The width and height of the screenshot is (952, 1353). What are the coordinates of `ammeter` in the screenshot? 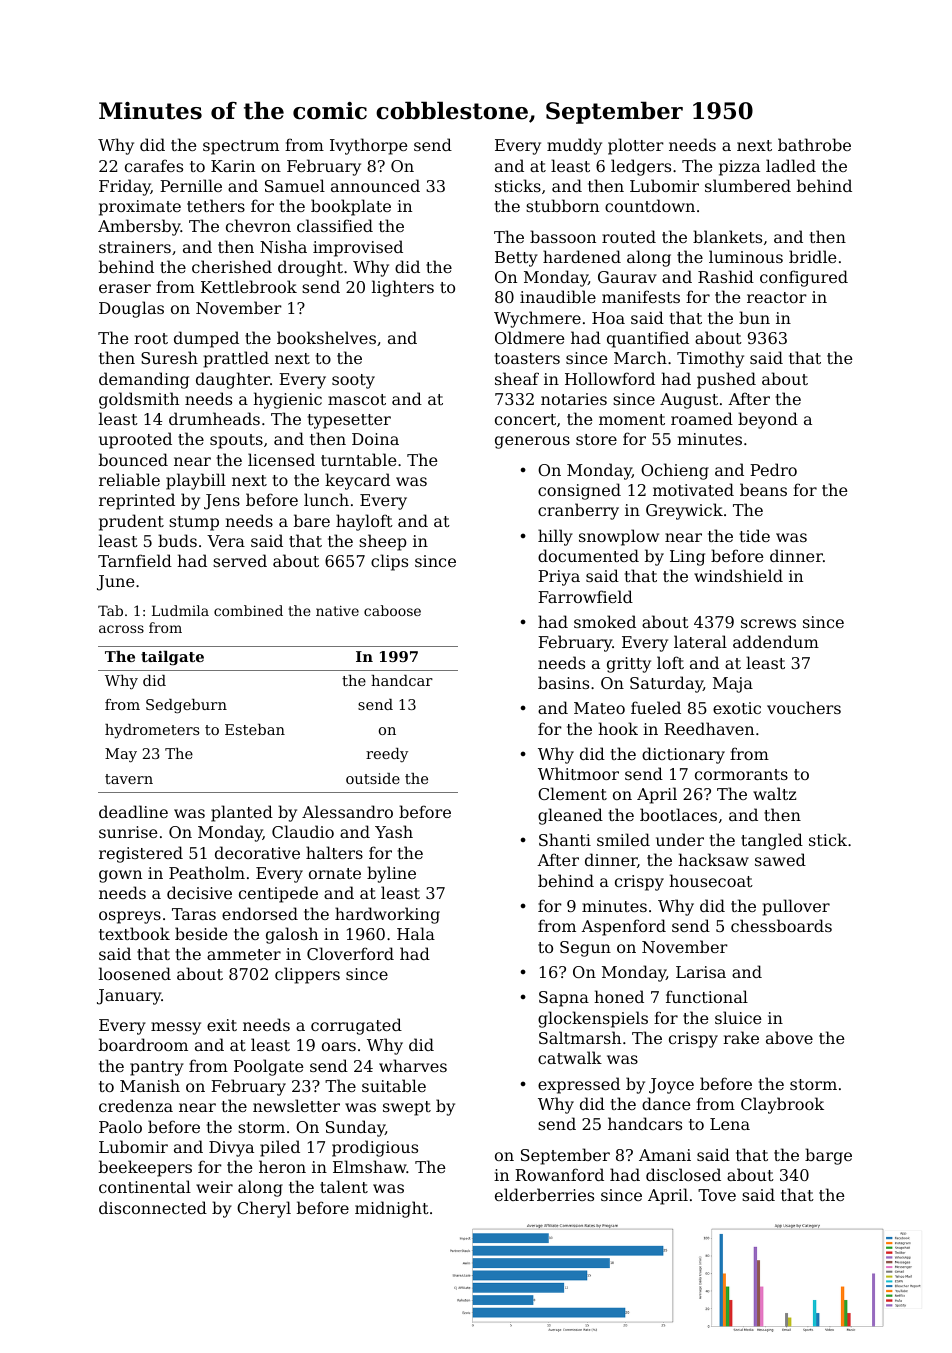 It's located at (244, 954).
